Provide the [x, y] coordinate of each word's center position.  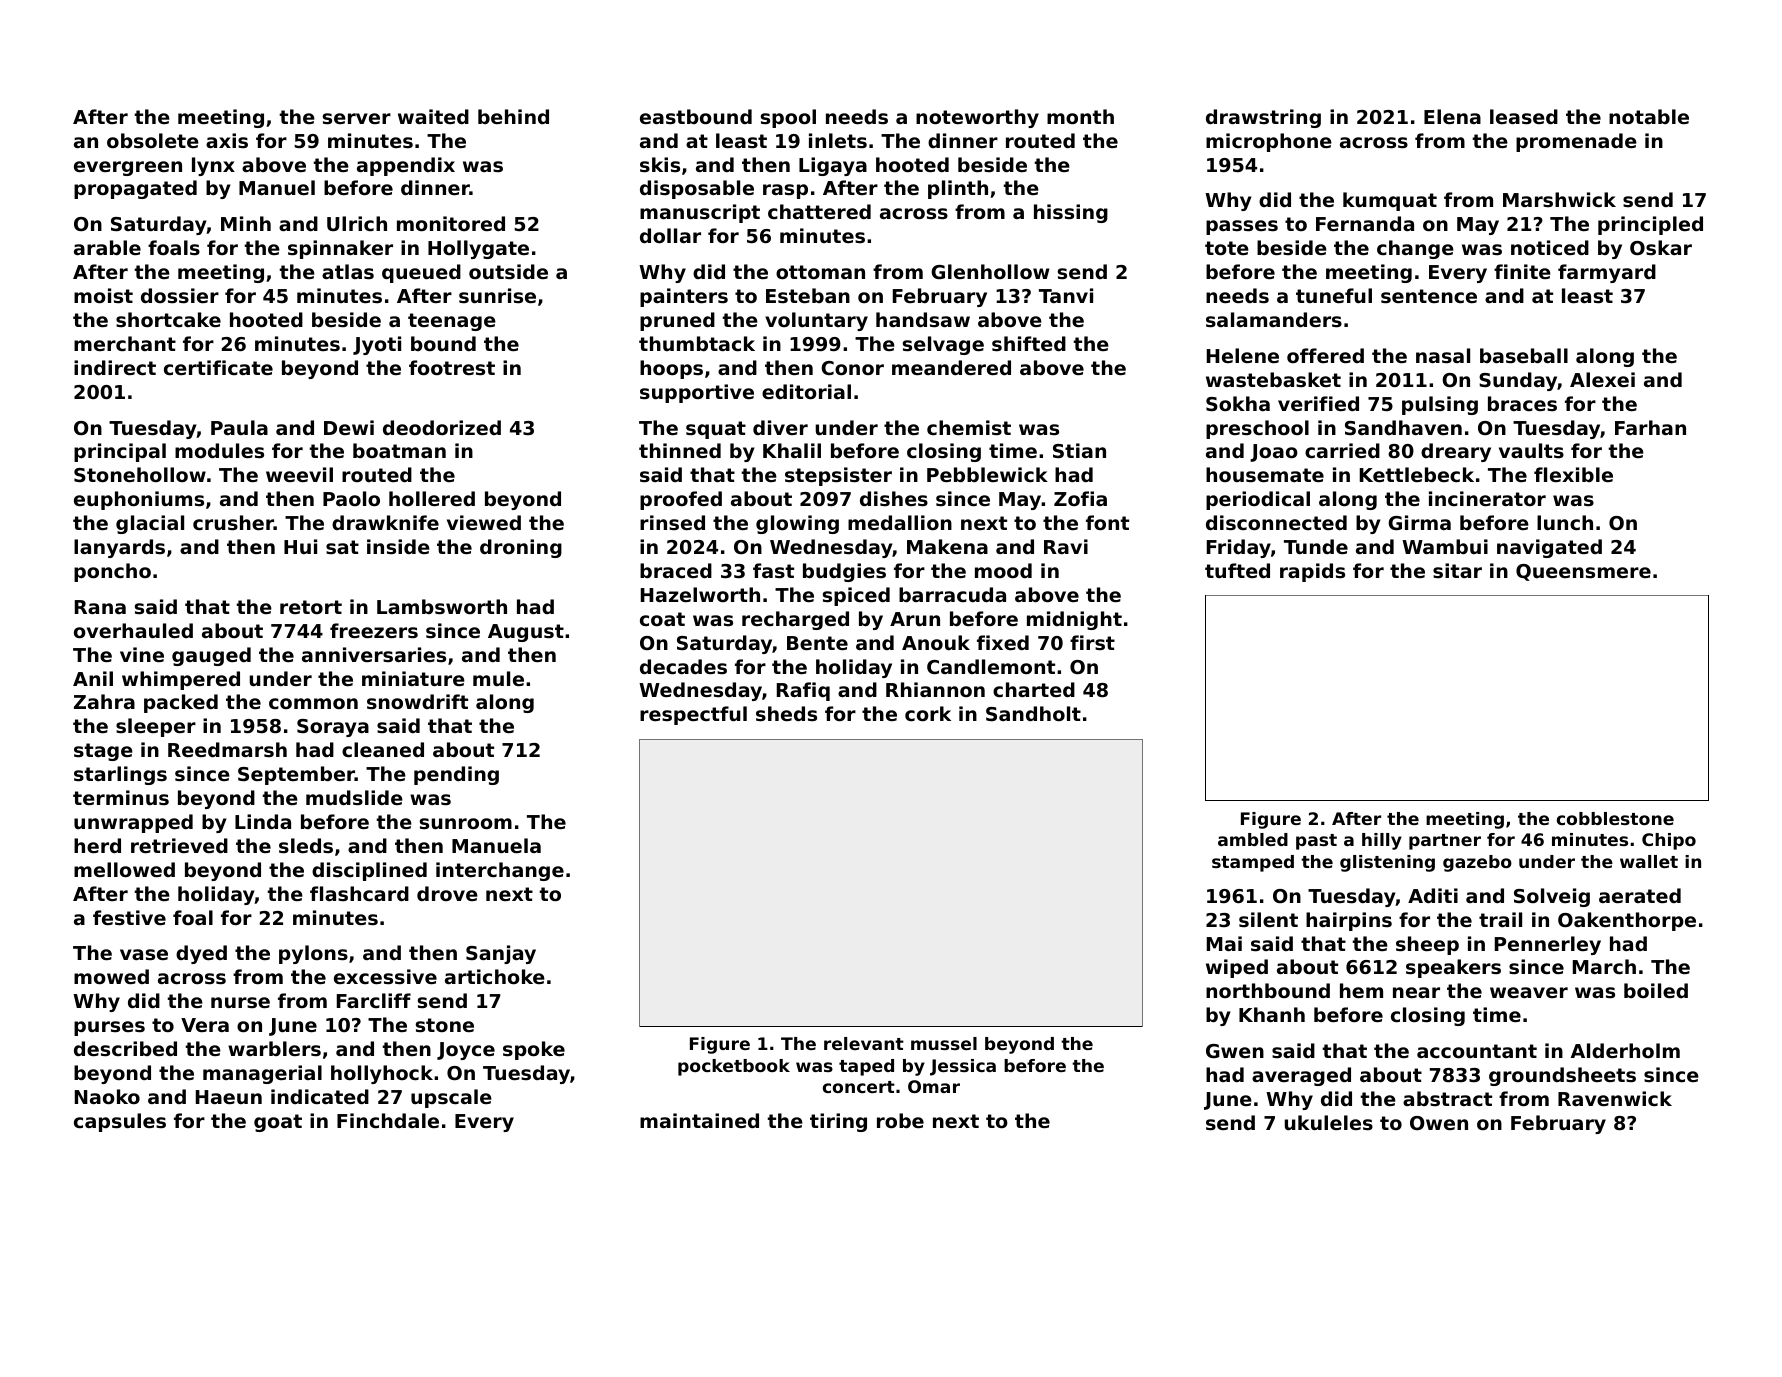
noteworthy [977, 118]
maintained [699, 1120]
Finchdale [388, 1120]
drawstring [1263, 118]
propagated [135, 189]
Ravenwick [1615, 1098]
